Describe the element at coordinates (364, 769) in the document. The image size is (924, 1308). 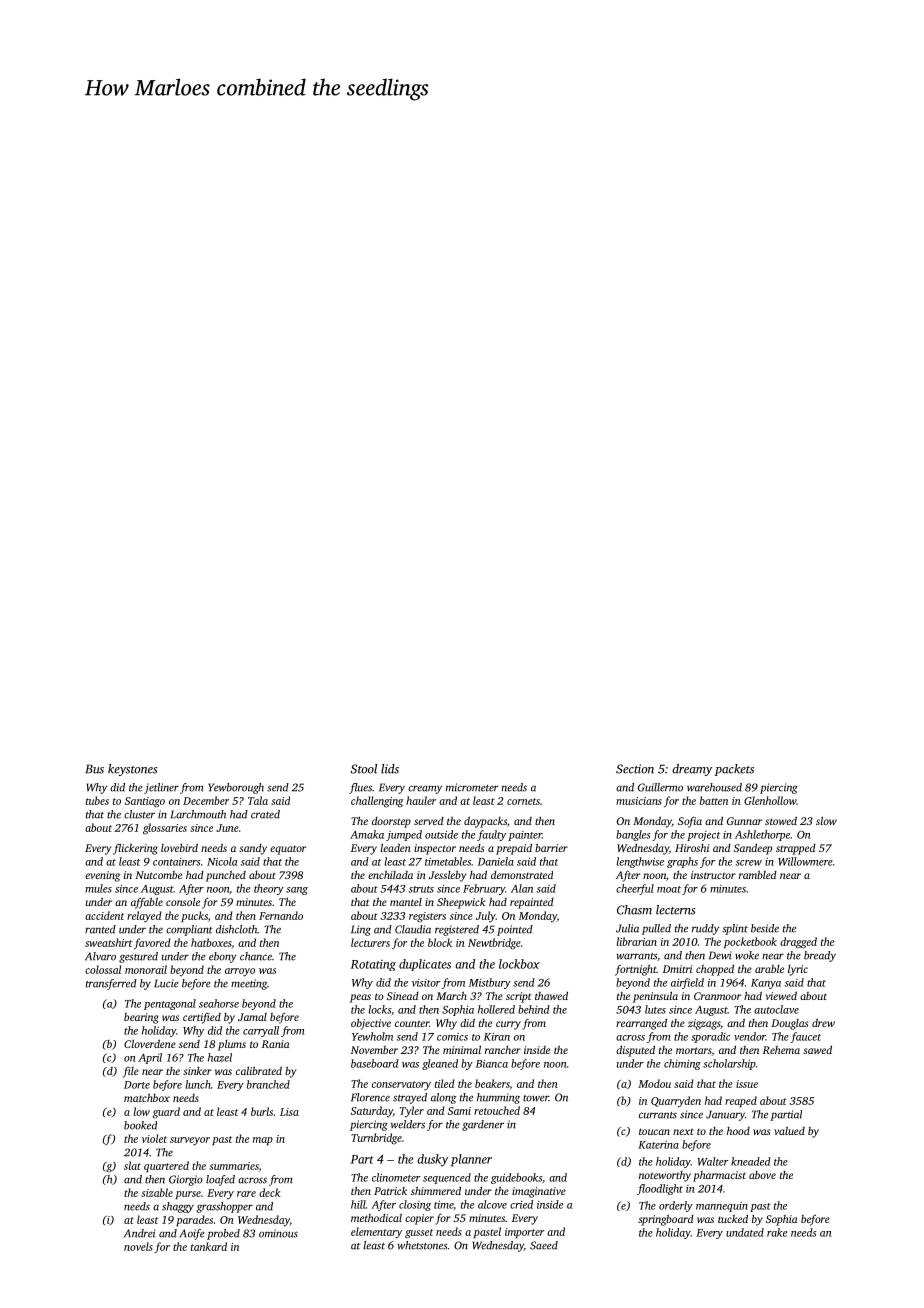
I see `Stool` at that location.
